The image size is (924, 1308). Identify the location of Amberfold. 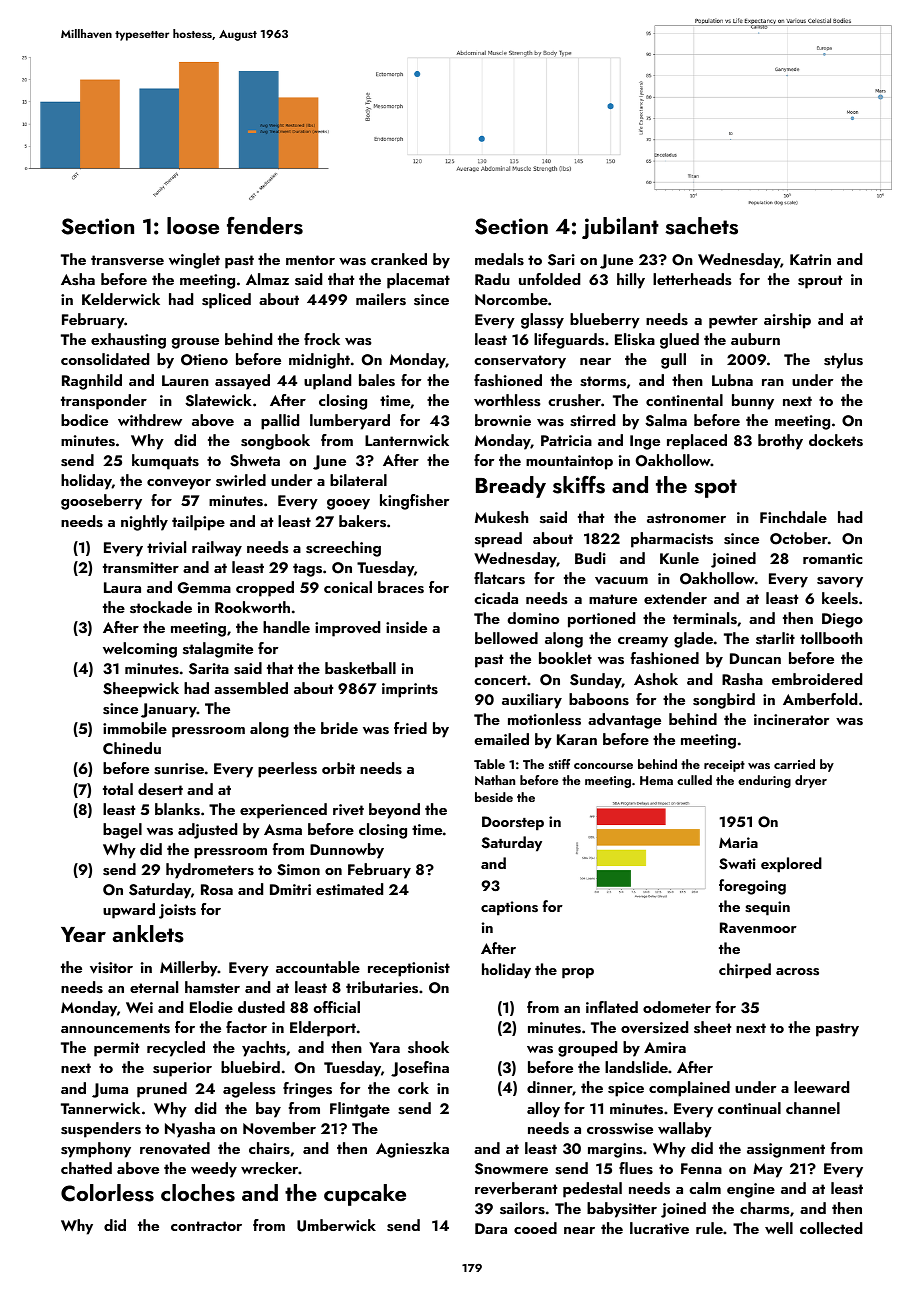
(820, 699).
